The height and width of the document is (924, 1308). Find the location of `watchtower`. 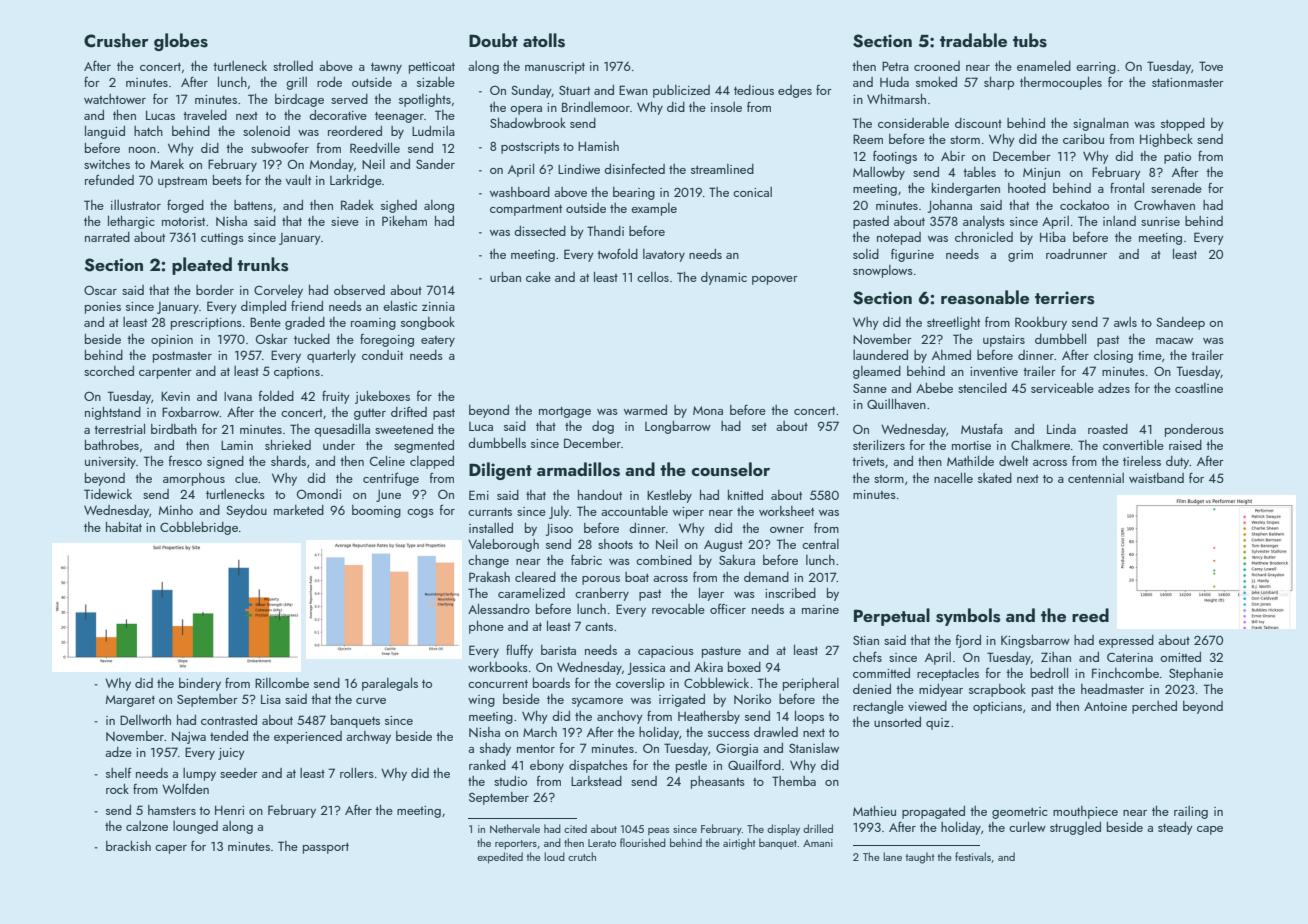

watchtower is located at coordinates (115, 99).
